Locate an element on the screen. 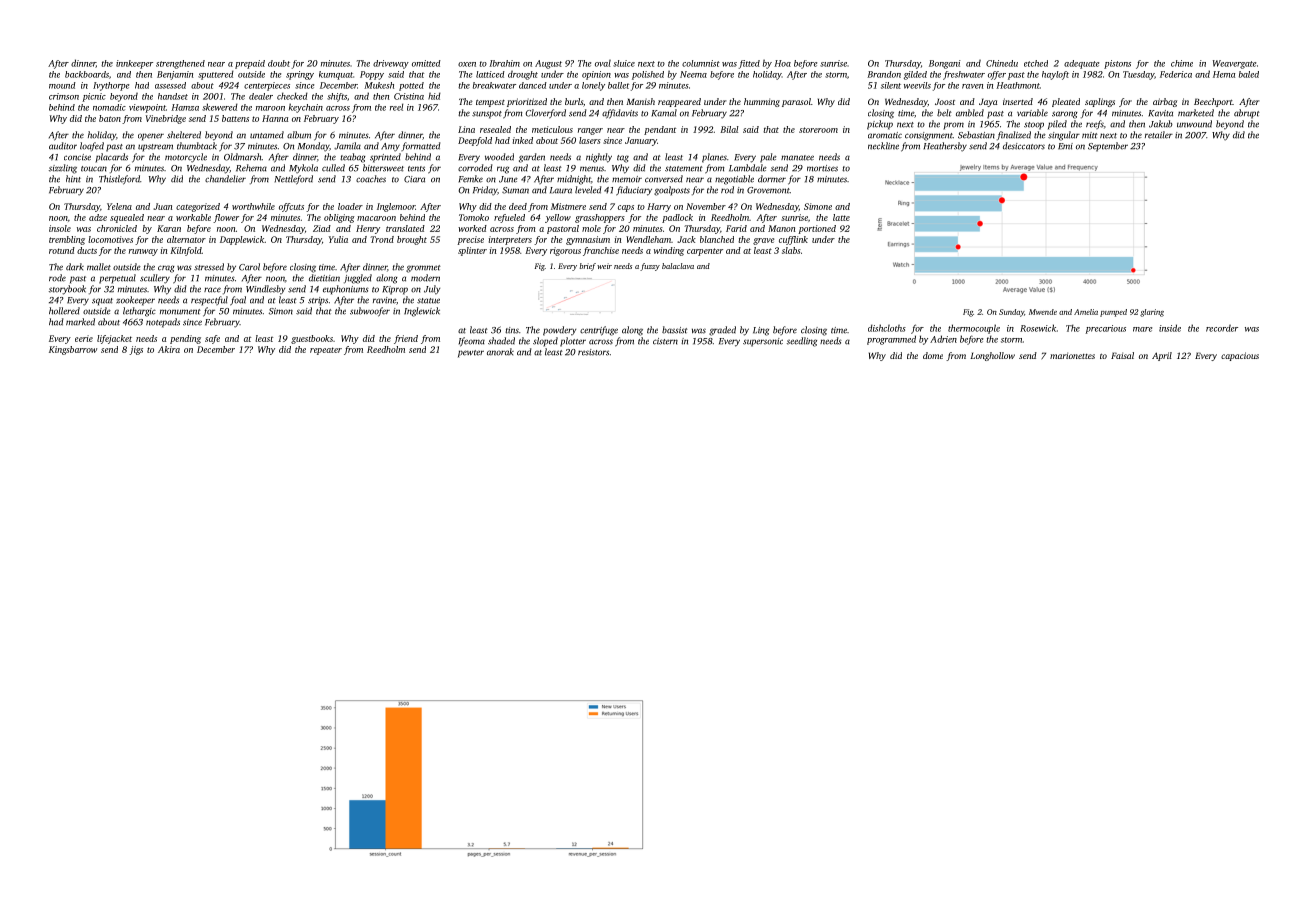 This screenshot has height=924, width=1308. zookeeper is located at coordinates (135, 301).
